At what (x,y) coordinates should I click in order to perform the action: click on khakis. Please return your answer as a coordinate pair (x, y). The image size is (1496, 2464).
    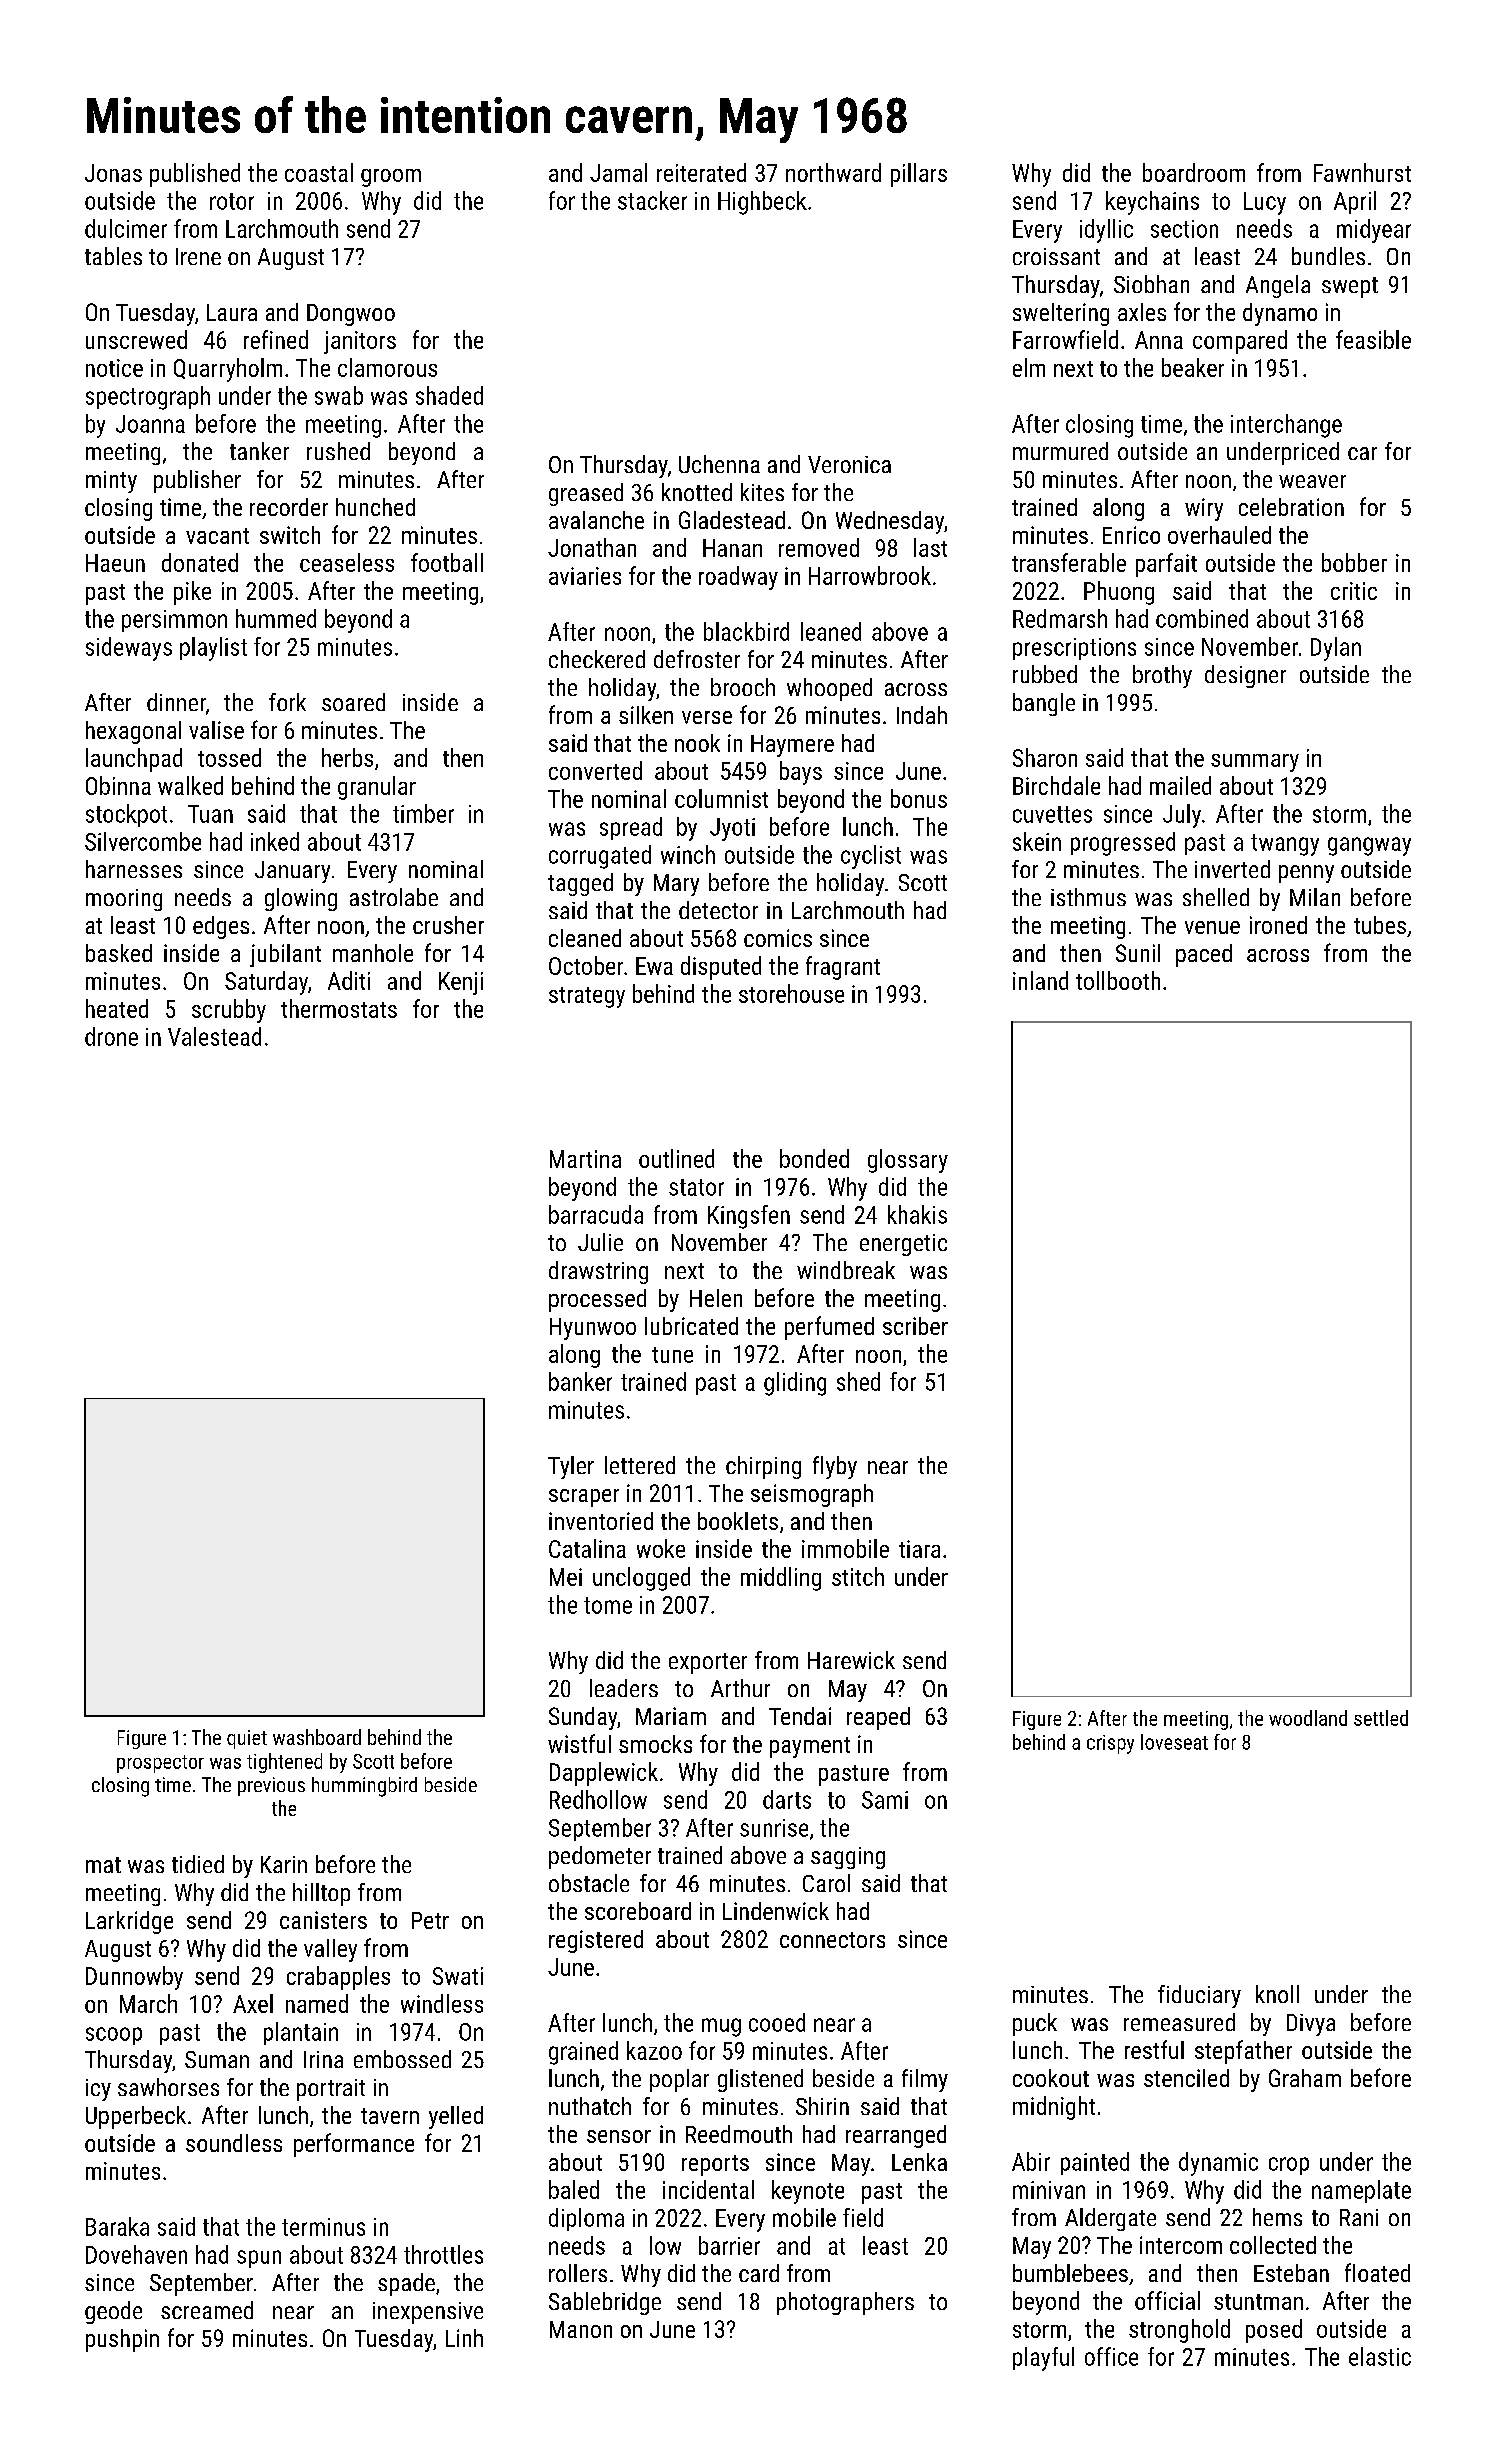
    Looking at the image, I should click on (917, 1214).
